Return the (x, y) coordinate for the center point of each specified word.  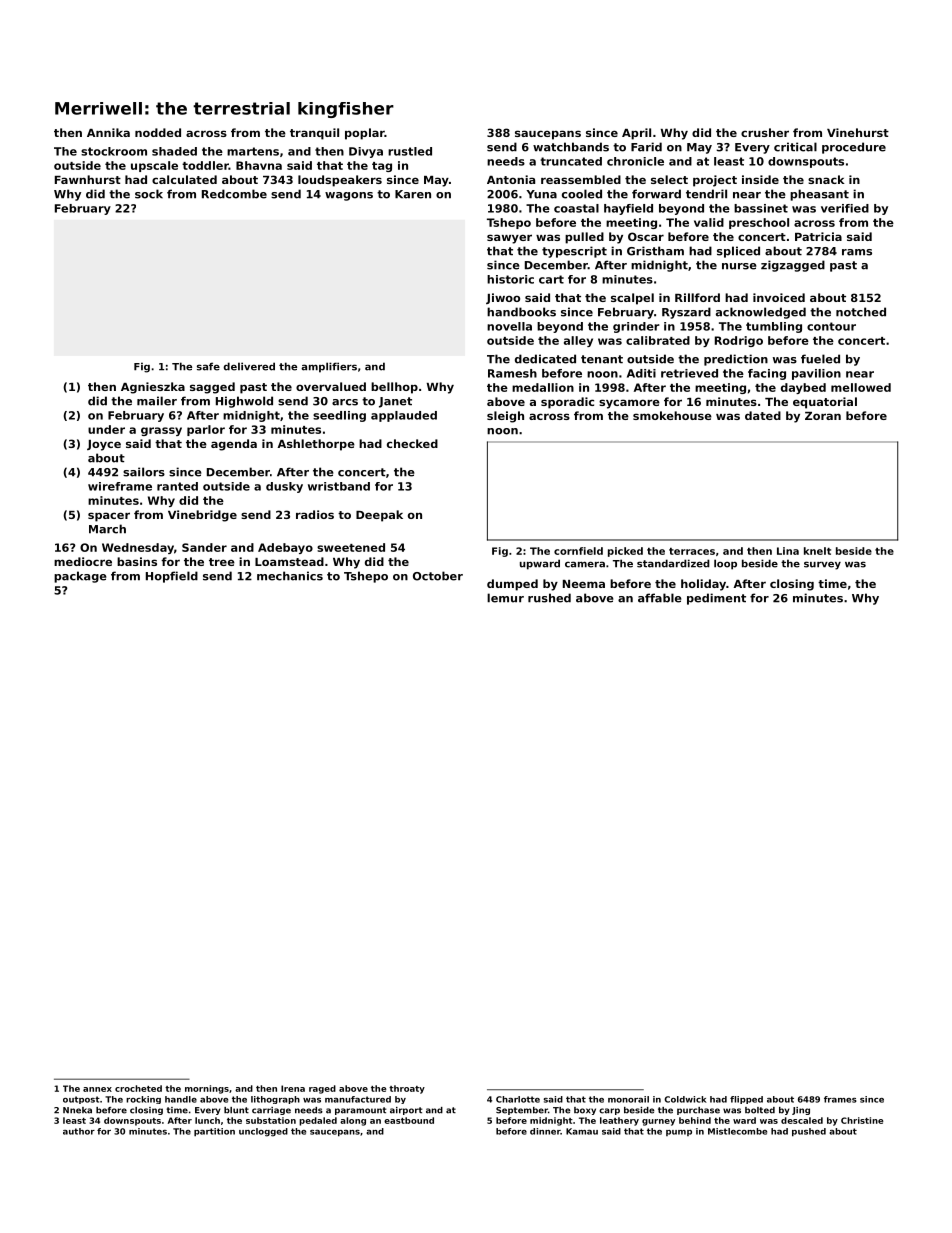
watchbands (571, 147)
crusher (765, 132)
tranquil (314, 134)
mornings (207, 1089)
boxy (585, 1111)
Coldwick (685, 1099)
